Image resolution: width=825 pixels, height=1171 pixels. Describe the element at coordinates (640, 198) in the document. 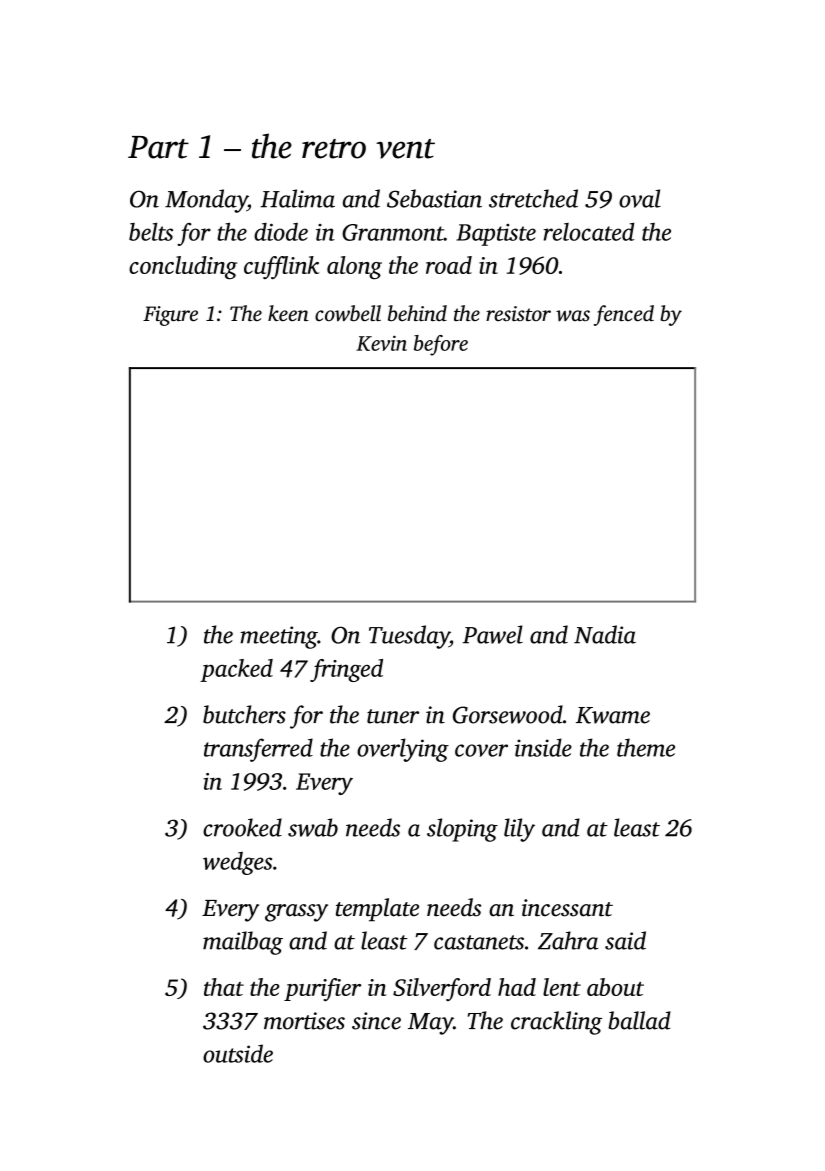

I see `oval` at that location.
